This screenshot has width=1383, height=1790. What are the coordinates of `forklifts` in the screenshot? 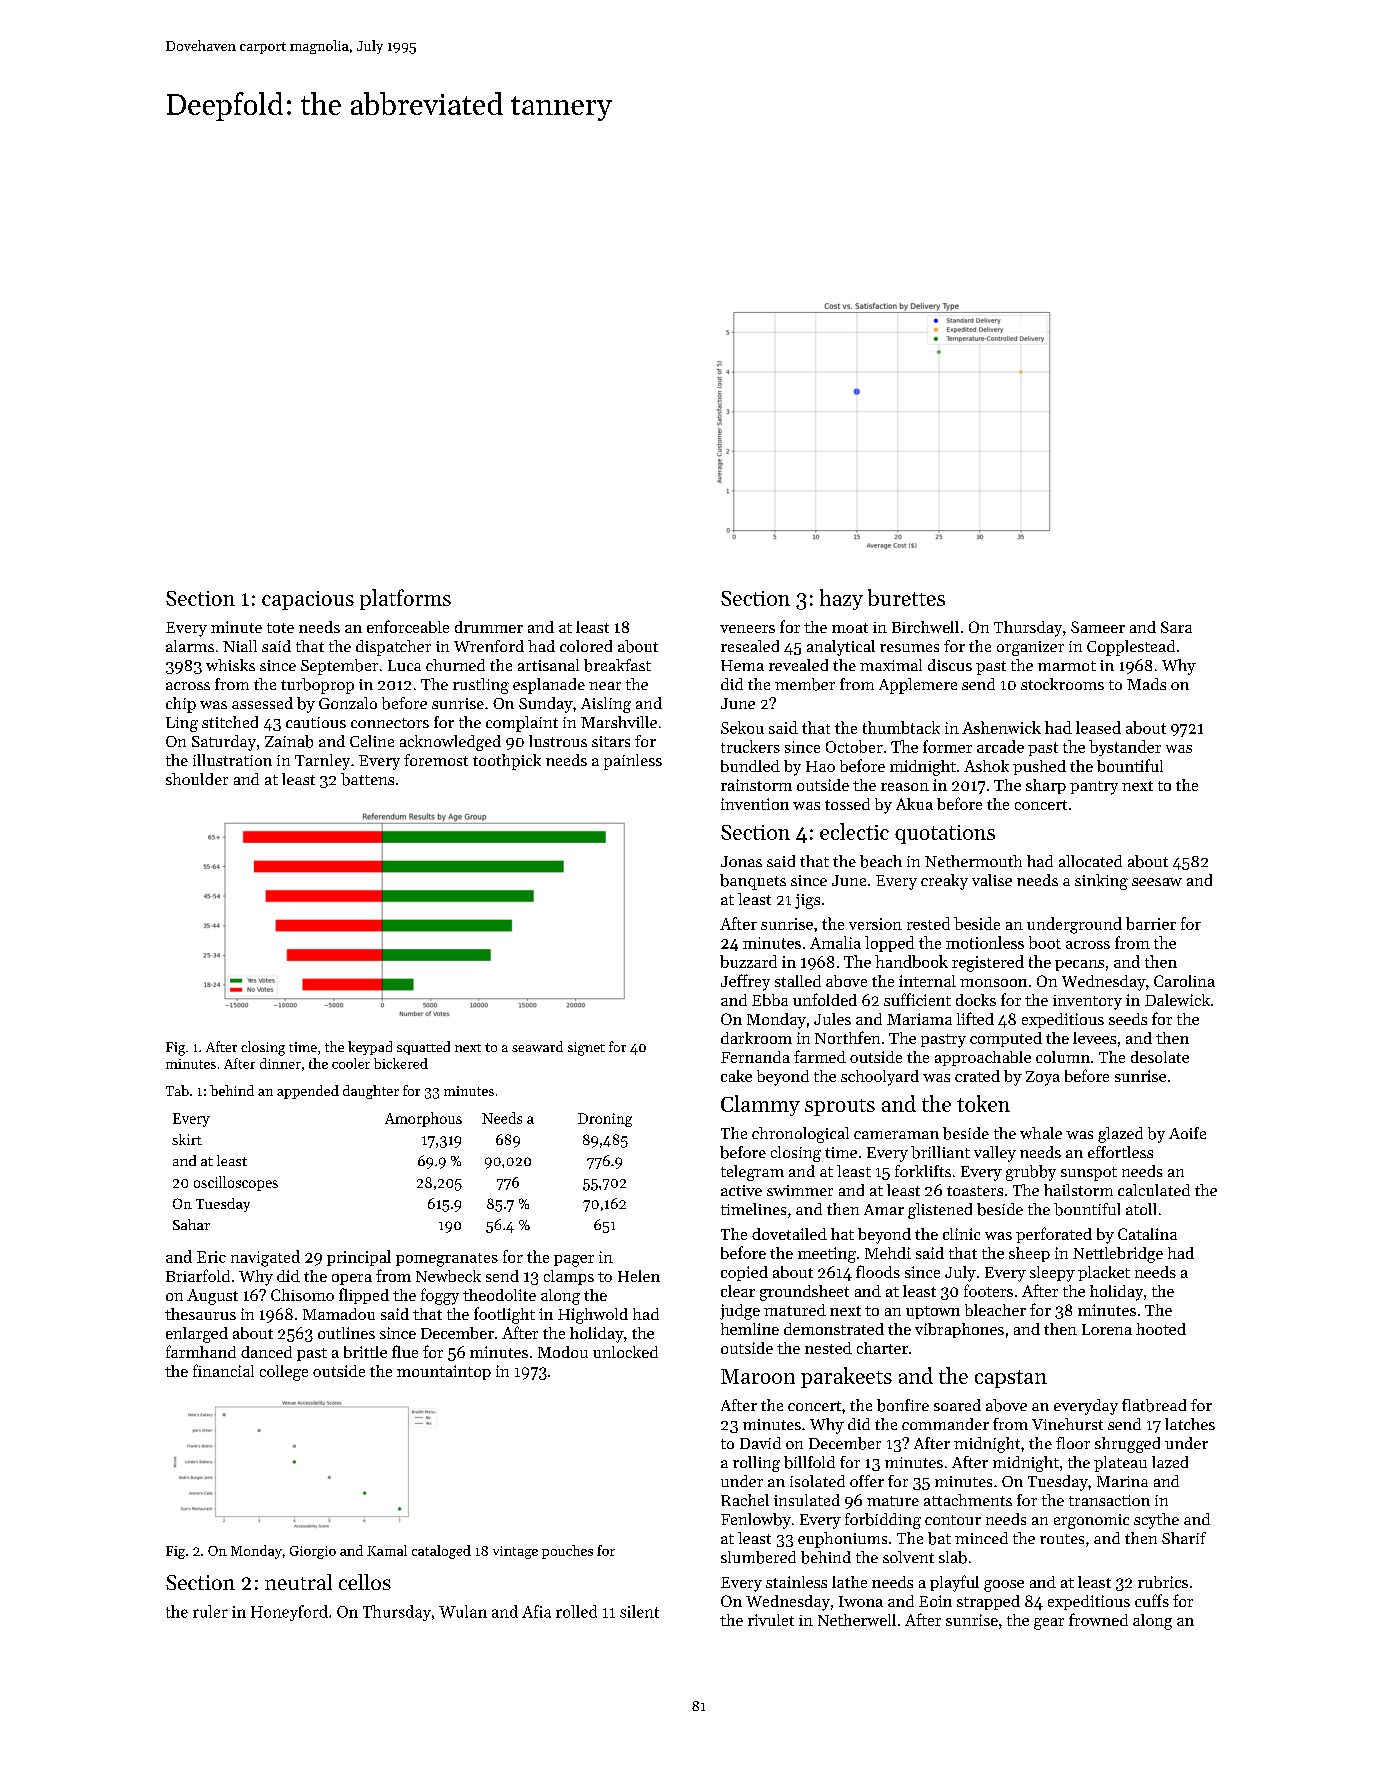 It's located at (923, 1171).
